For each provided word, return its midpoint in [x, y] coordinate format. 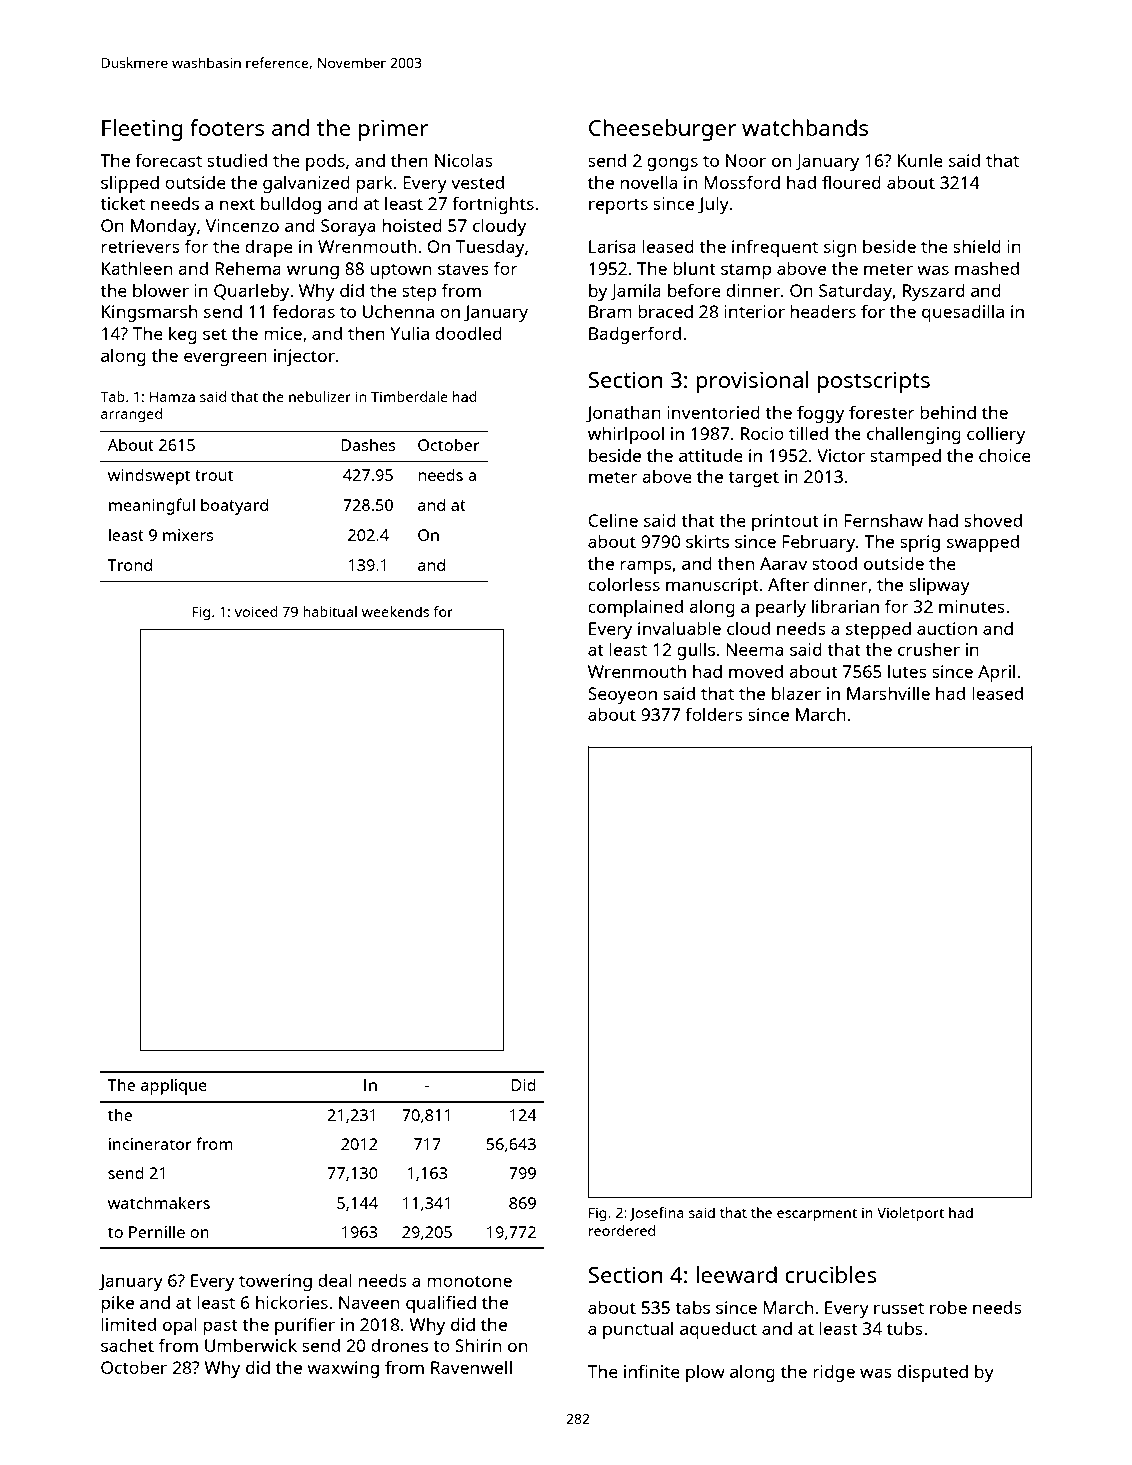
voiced [256, 611]
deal [335, 1280]
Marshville [888, 693]
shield [977, 246]
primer [393, 130]
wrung [313, 272]
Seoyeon [622, 695]
